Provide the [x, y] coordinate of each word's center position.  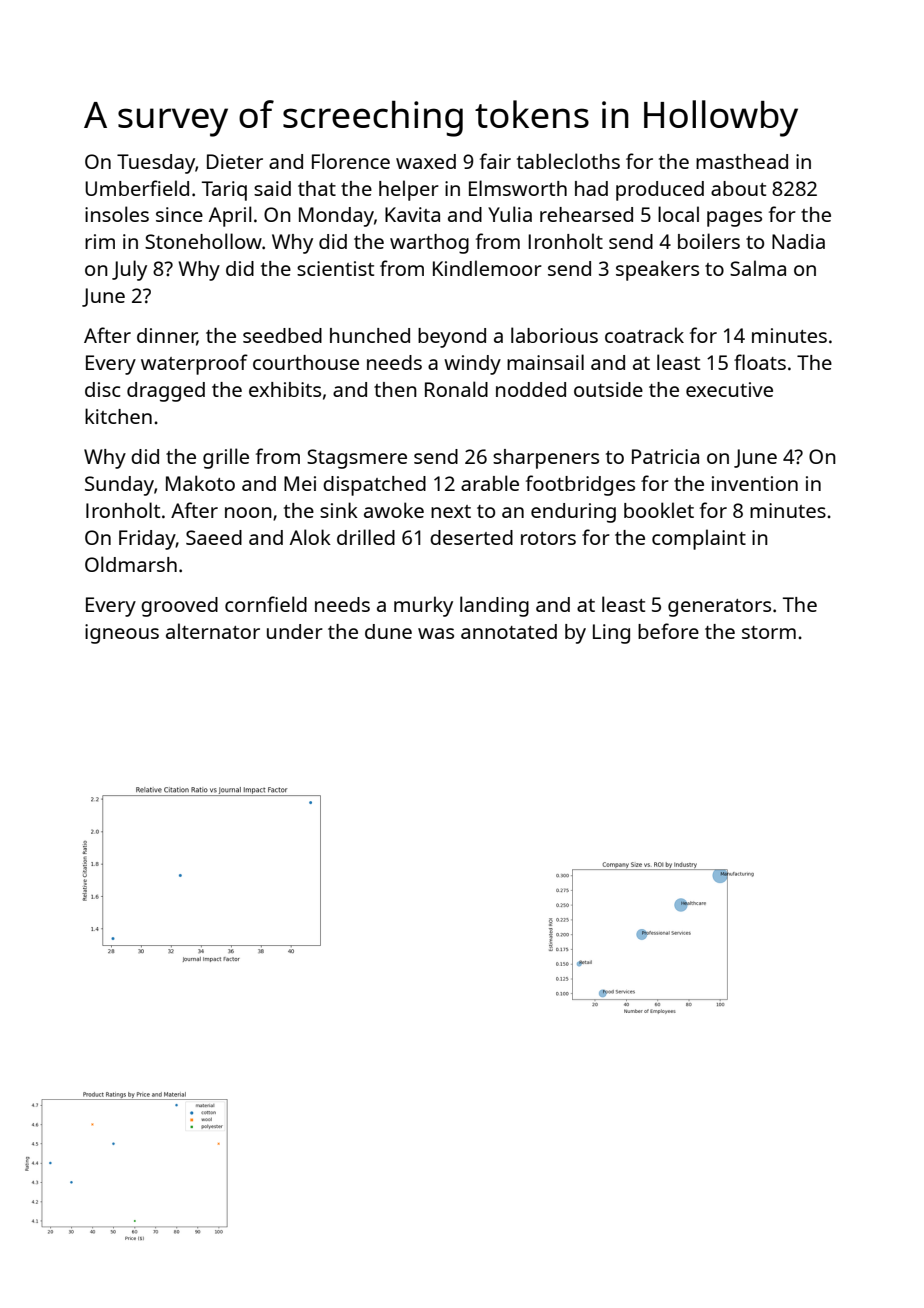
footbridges [580, 485]
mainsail [545, 362]
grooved [179, 607]
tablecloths [568, 161]
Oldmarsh [131, 564]
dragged [166, 392]
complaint [699, 539]
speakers [657, 270]
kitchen [118, 416]
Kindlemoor [487, 268]
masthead [742, 161]
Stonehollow [203, 241]
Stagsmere [357, 459]
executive [729, 389]
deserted [471, 537]
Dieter [235, 161]
